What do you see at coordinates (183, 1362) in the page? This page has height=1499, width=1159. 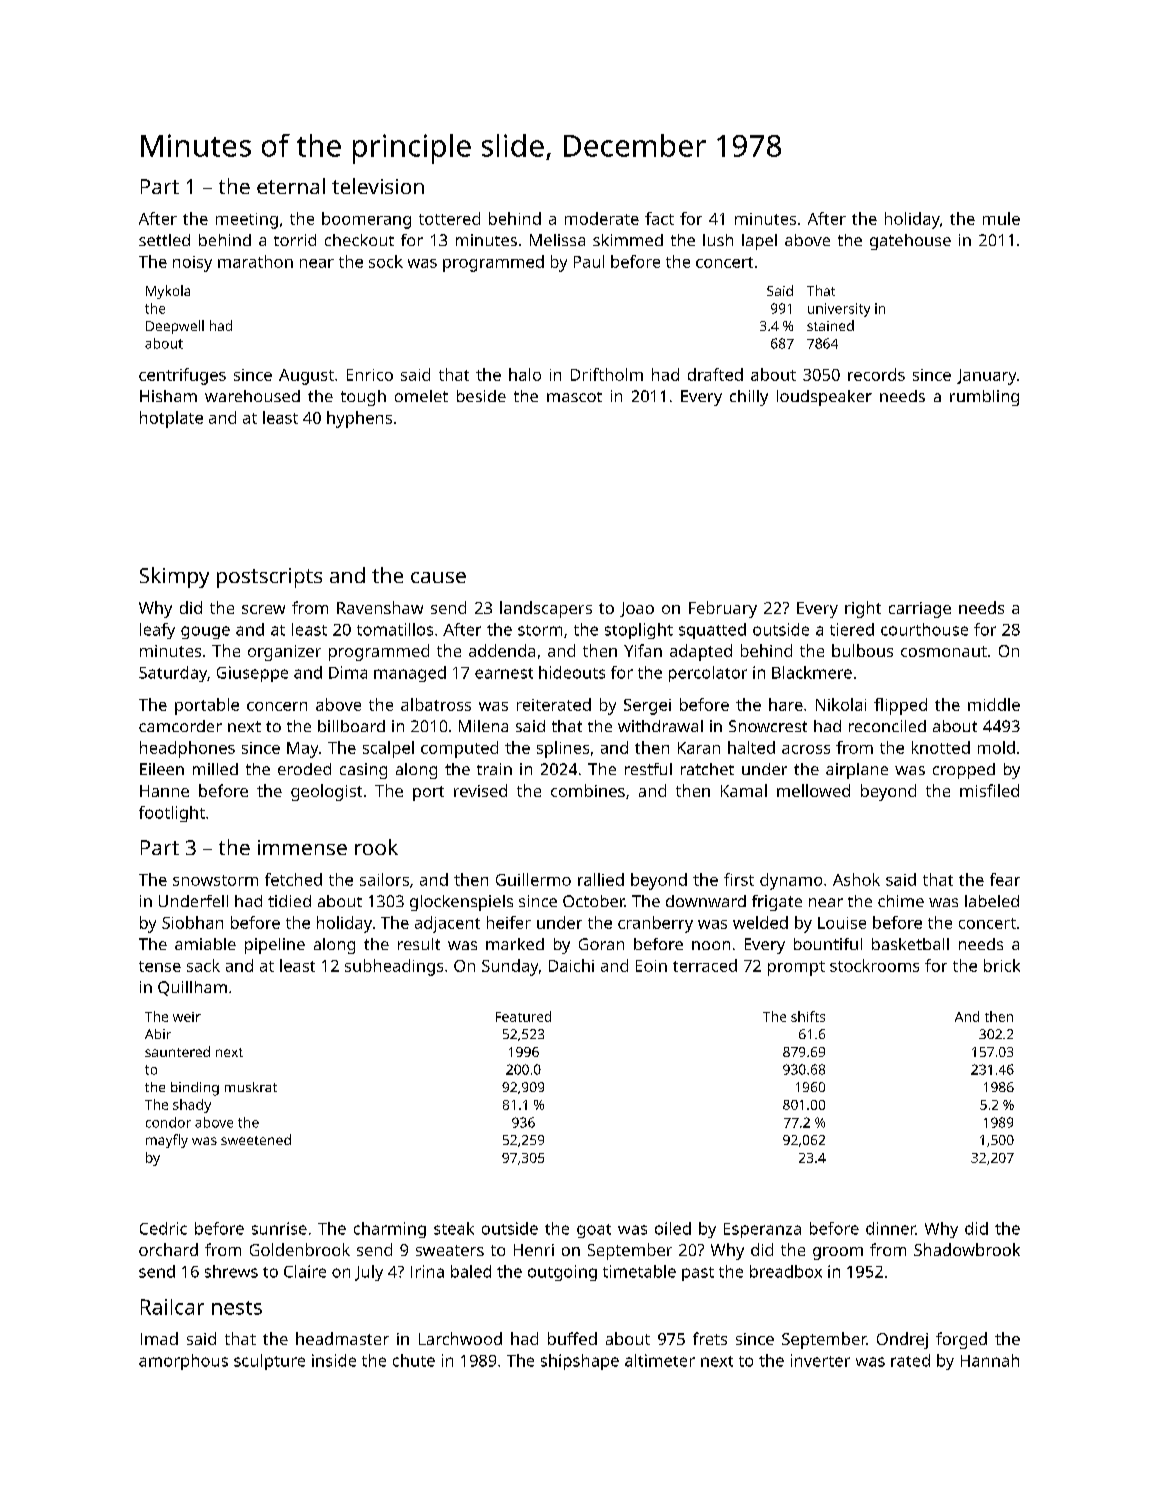 I see `amorphous` at bounding box center [183, 1362].
